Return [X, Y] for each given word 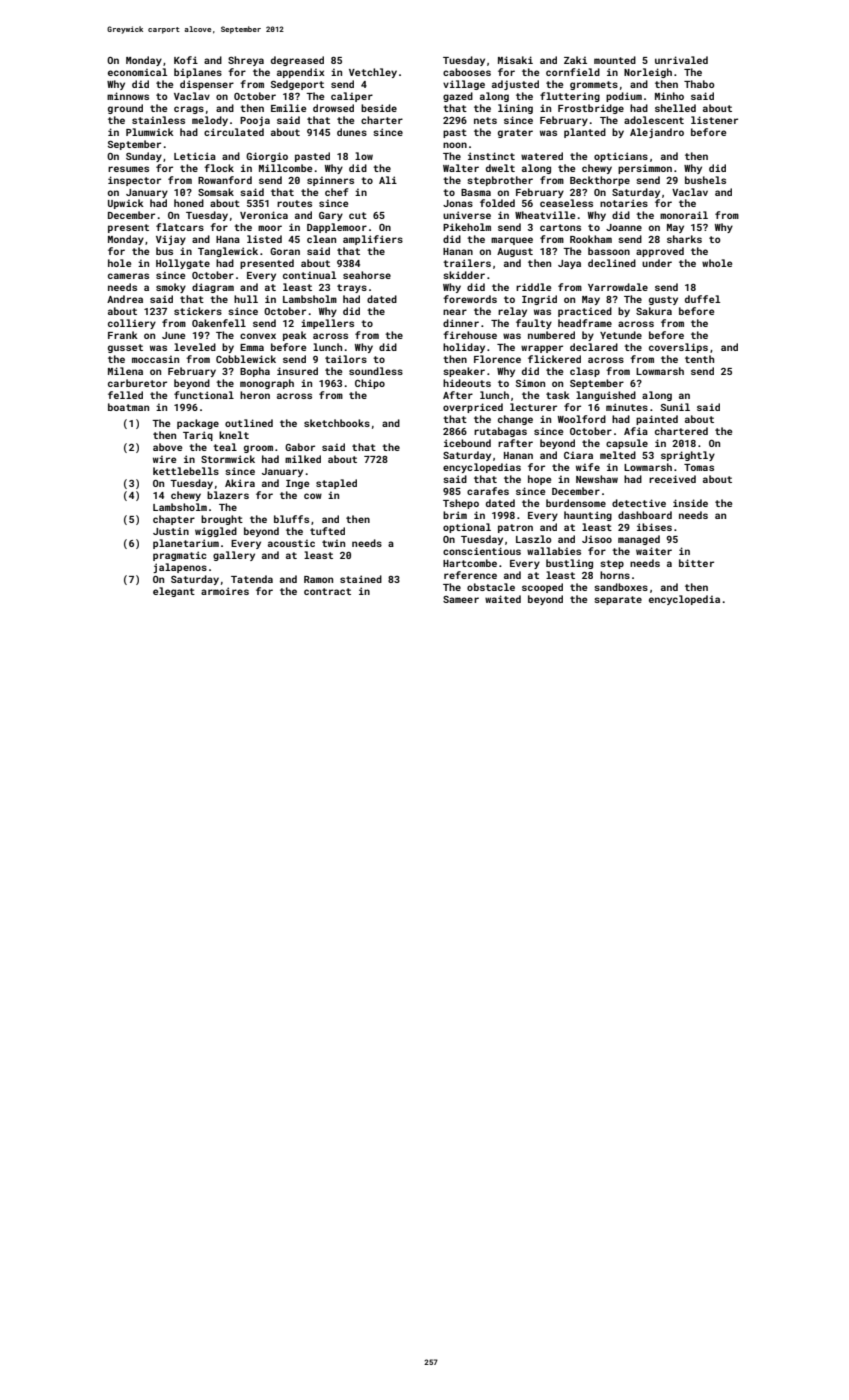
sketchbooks [337, 423]
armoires [225, 591]
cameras [128, 276]
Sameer [461, 599]
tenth [699, 359]
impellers [327, 324]
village [464, 85]
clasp [585, 372]
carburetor [137, 383]
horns [615, 575]
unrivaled [681, 60]
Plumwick [150, 132]
